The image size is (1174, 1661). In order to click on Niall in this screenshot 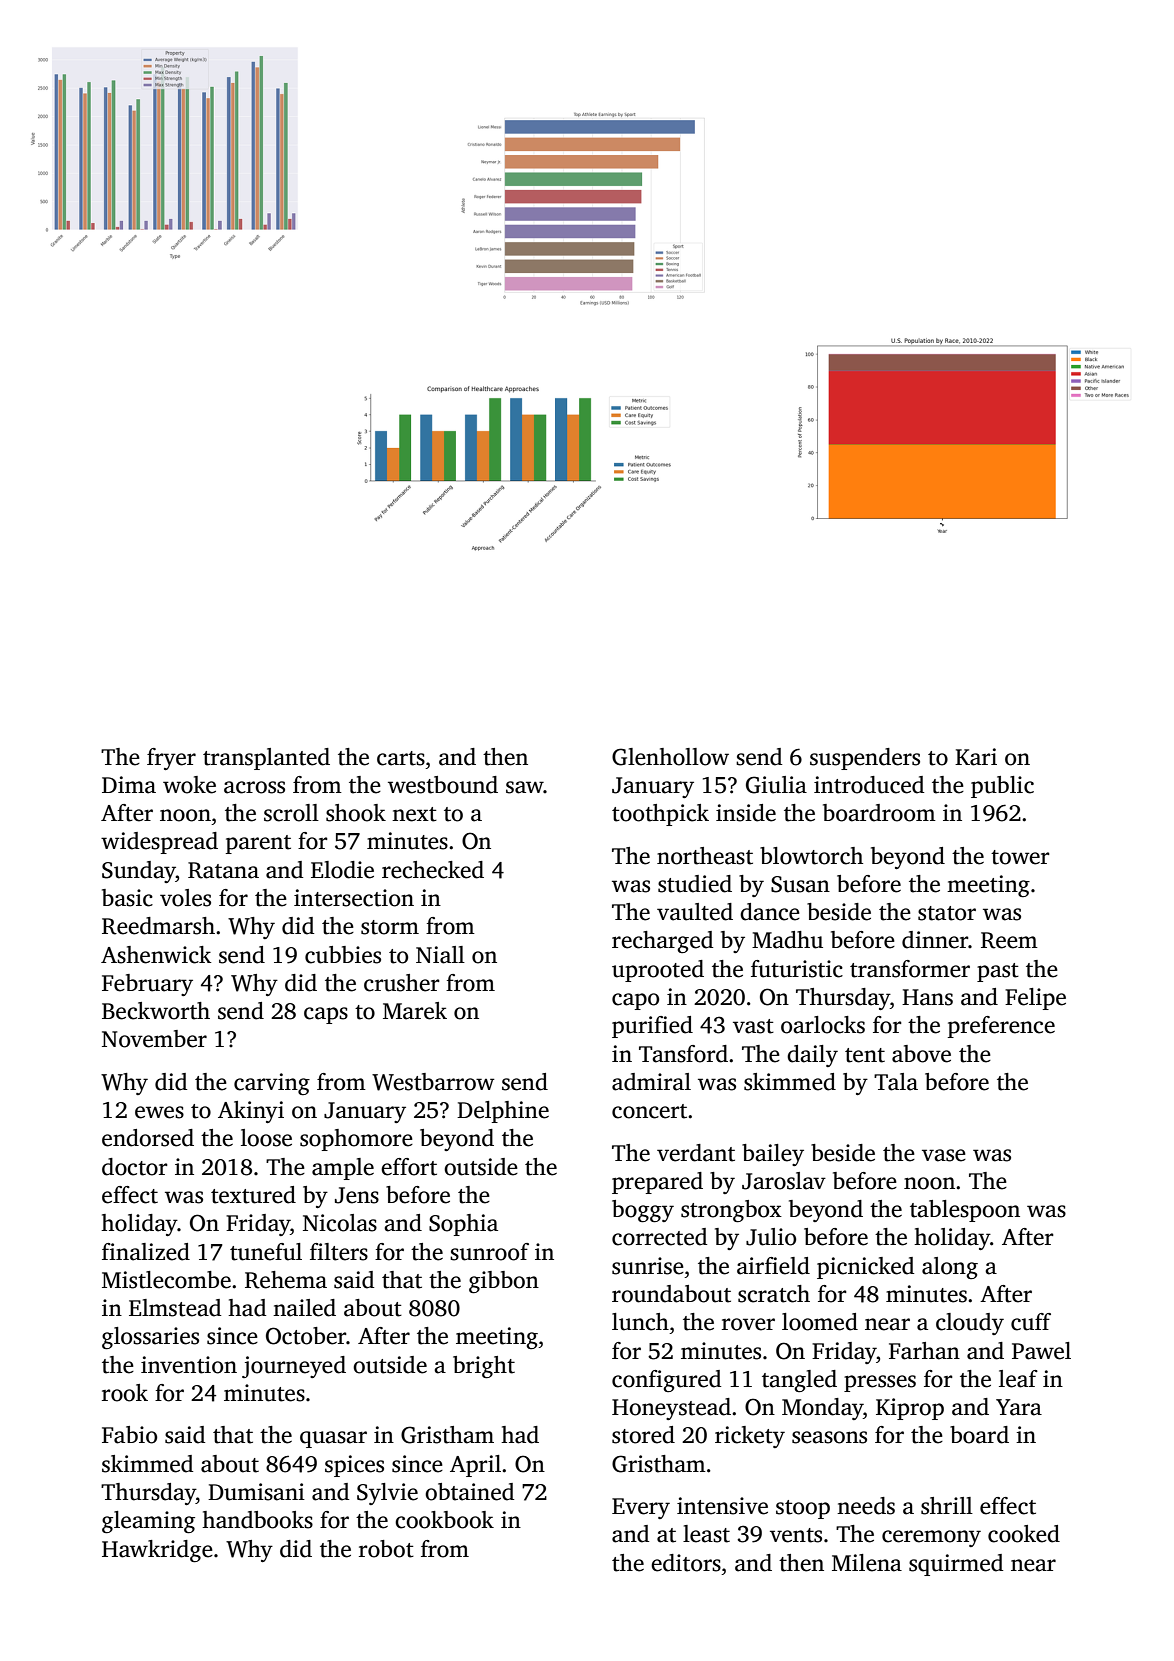, I will do `click(440, 955)`.
